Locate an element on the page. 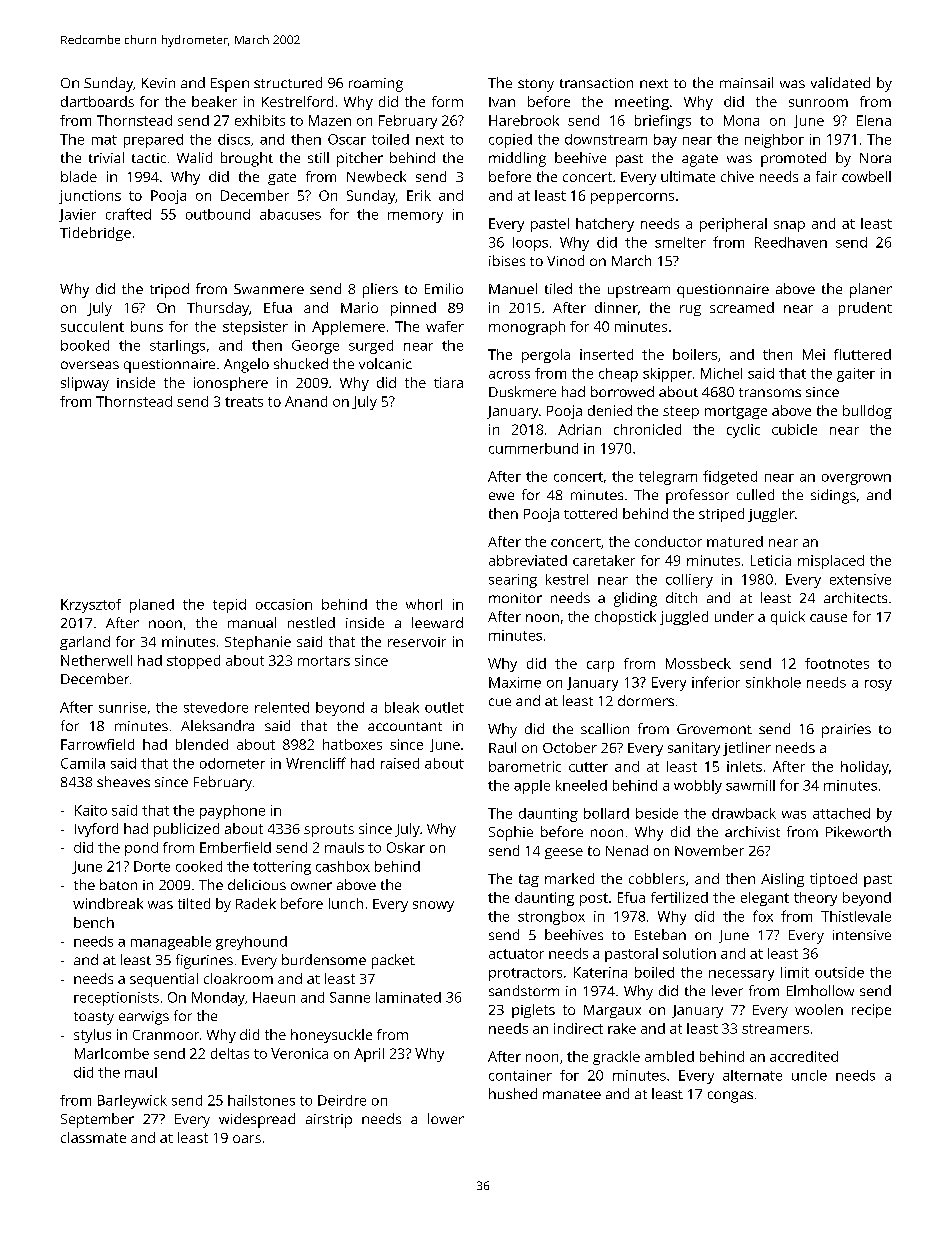  Tidebridge is located at coordinates (95, 234).
